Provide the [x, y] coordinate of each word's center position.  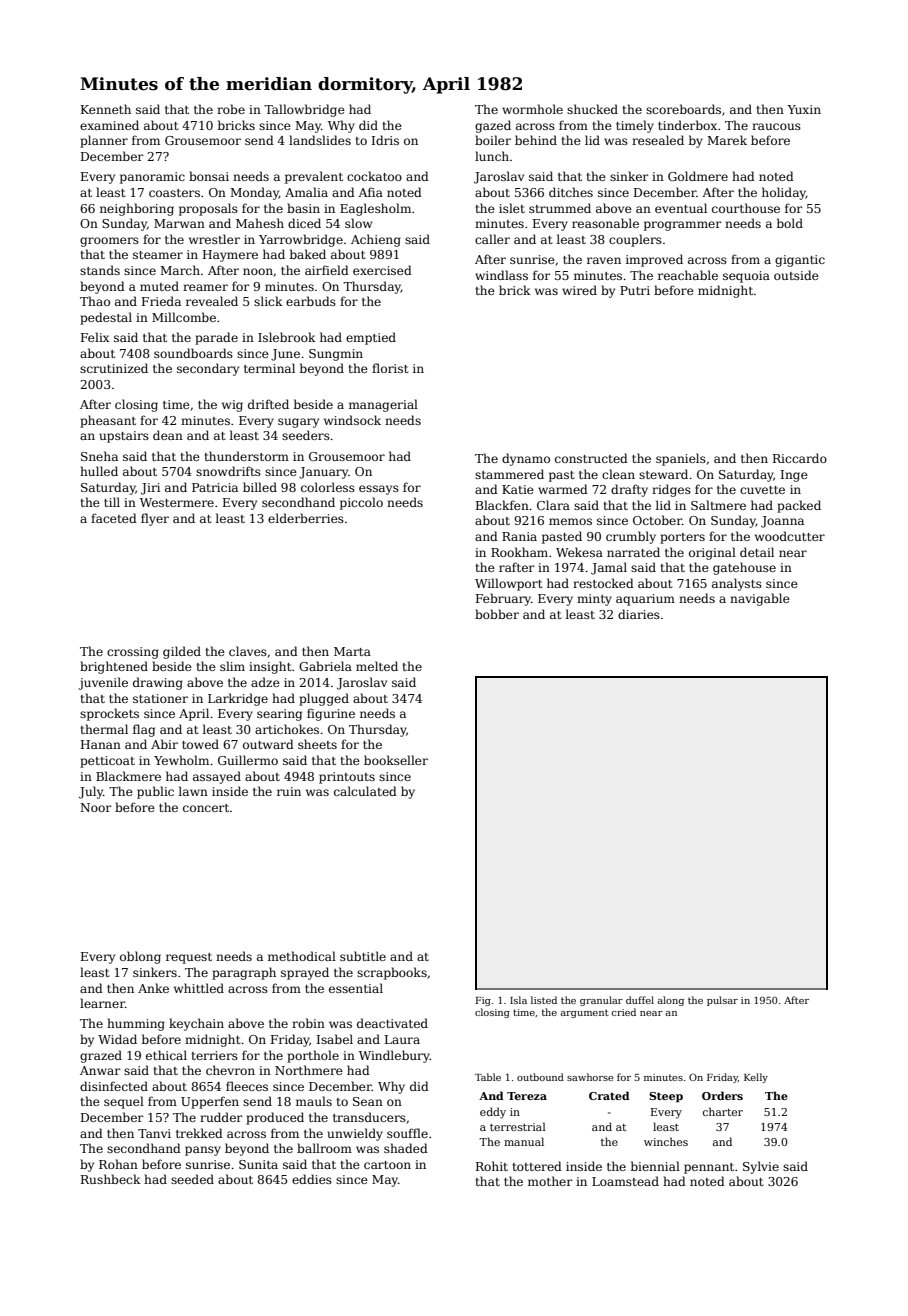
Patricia [215, 487]
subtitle [363, 956]
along [670, 1001]
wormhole [532, 109]
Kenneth [106, 109]
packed [799, 506]
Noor [96, 807]
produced [275, 1118]
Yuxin [804, 109]
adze [265, 682]
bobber [497, 614]
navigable [760, 599]
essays [379, 490]
